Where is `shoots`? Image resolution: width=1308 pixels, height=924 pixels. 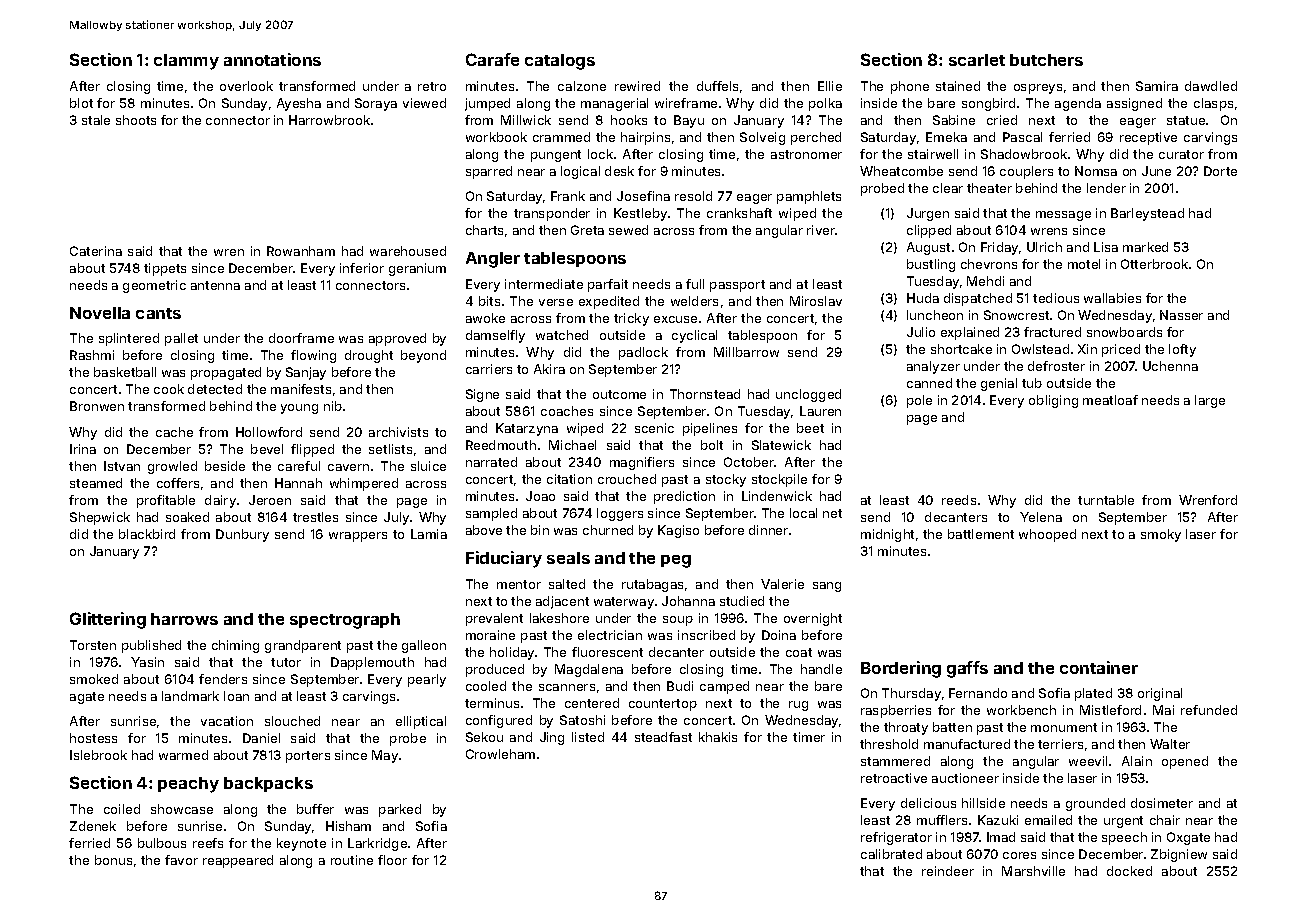 shoots is located at coordinates (136, 120).
